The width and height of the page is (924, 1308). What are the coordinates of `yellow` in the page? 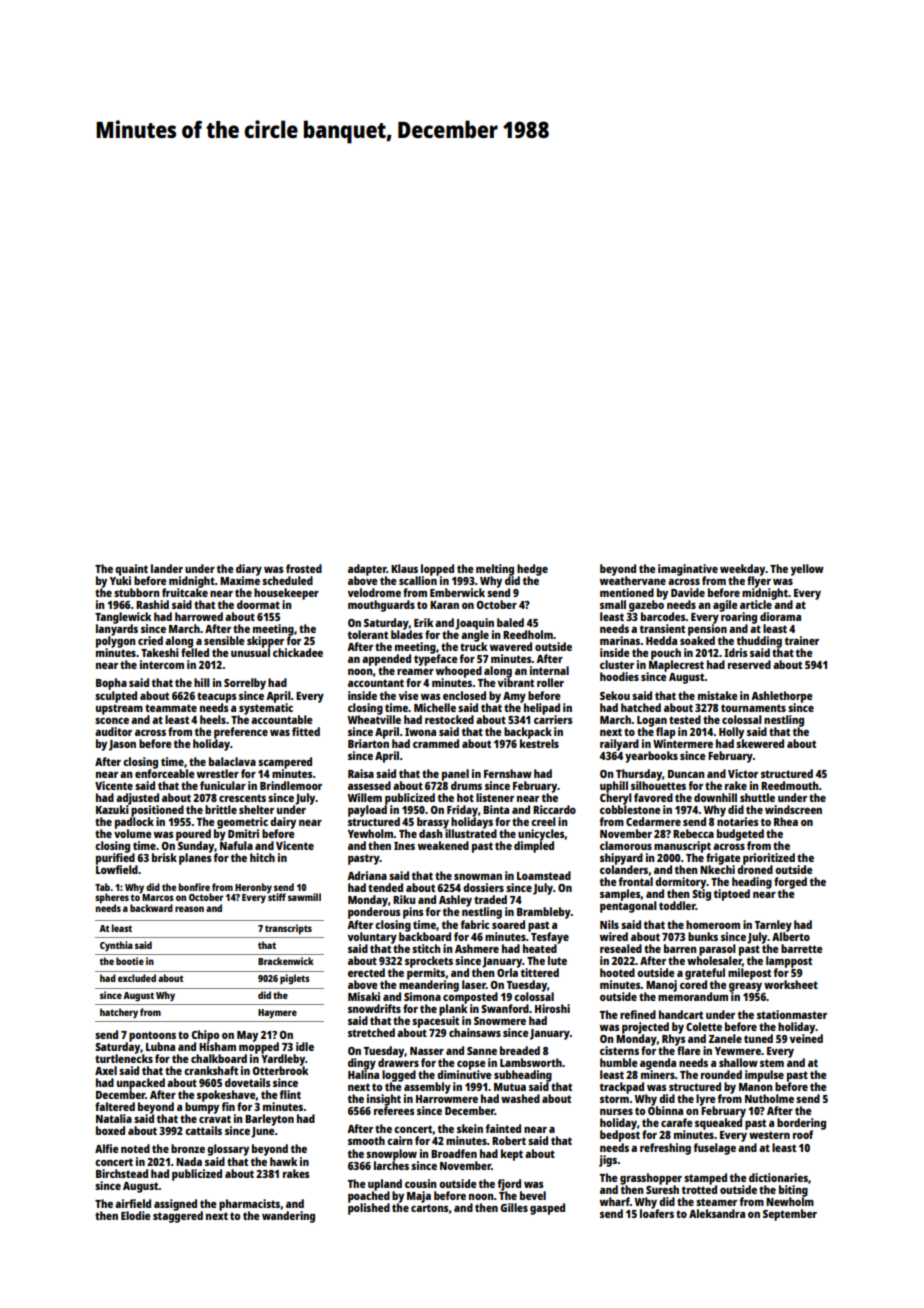 It's located at (807, 570).
